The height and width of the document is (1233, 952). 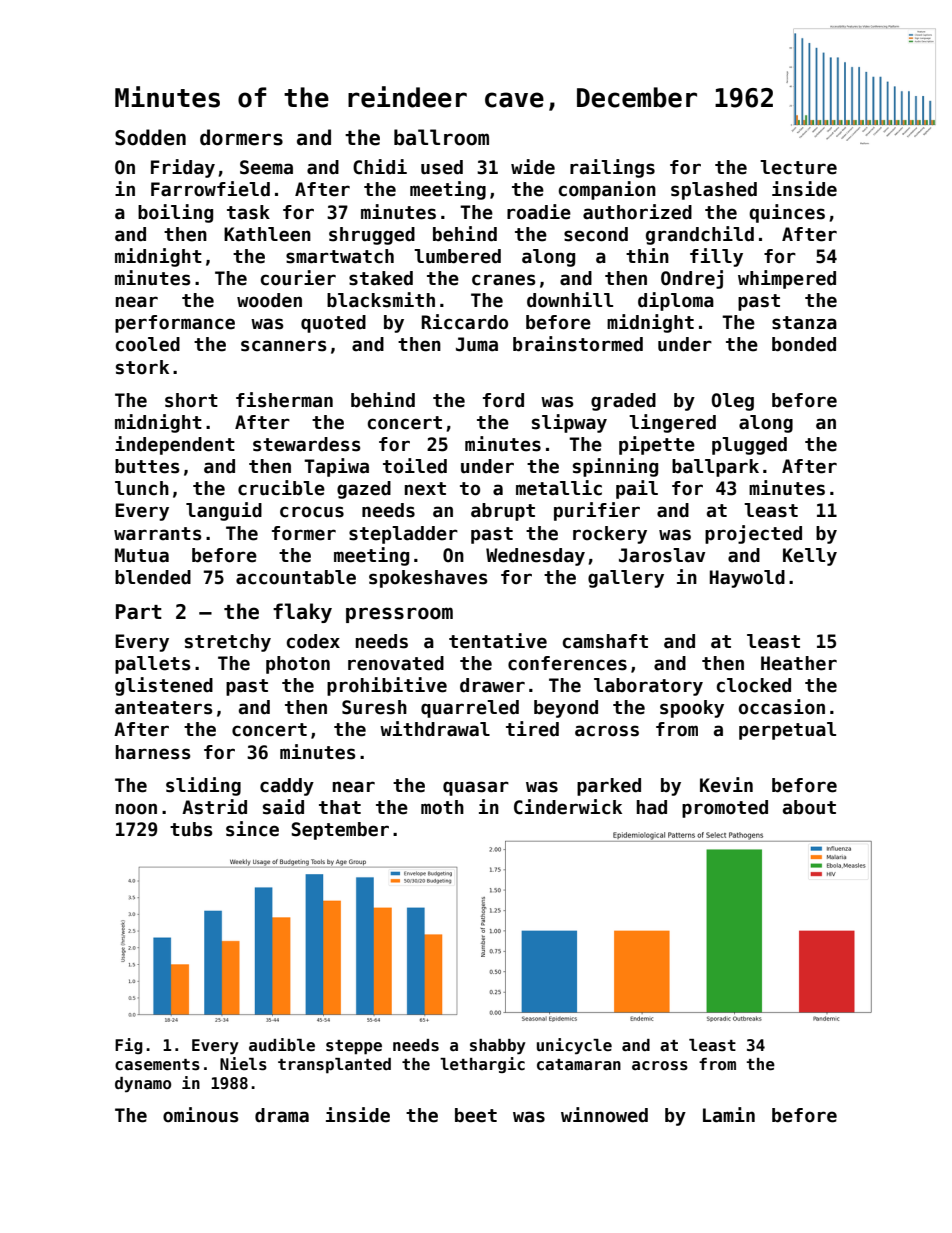 What do you see at coordinates (799, 663) in the document?
I see `Heather` at bounding box center [799, 663].
